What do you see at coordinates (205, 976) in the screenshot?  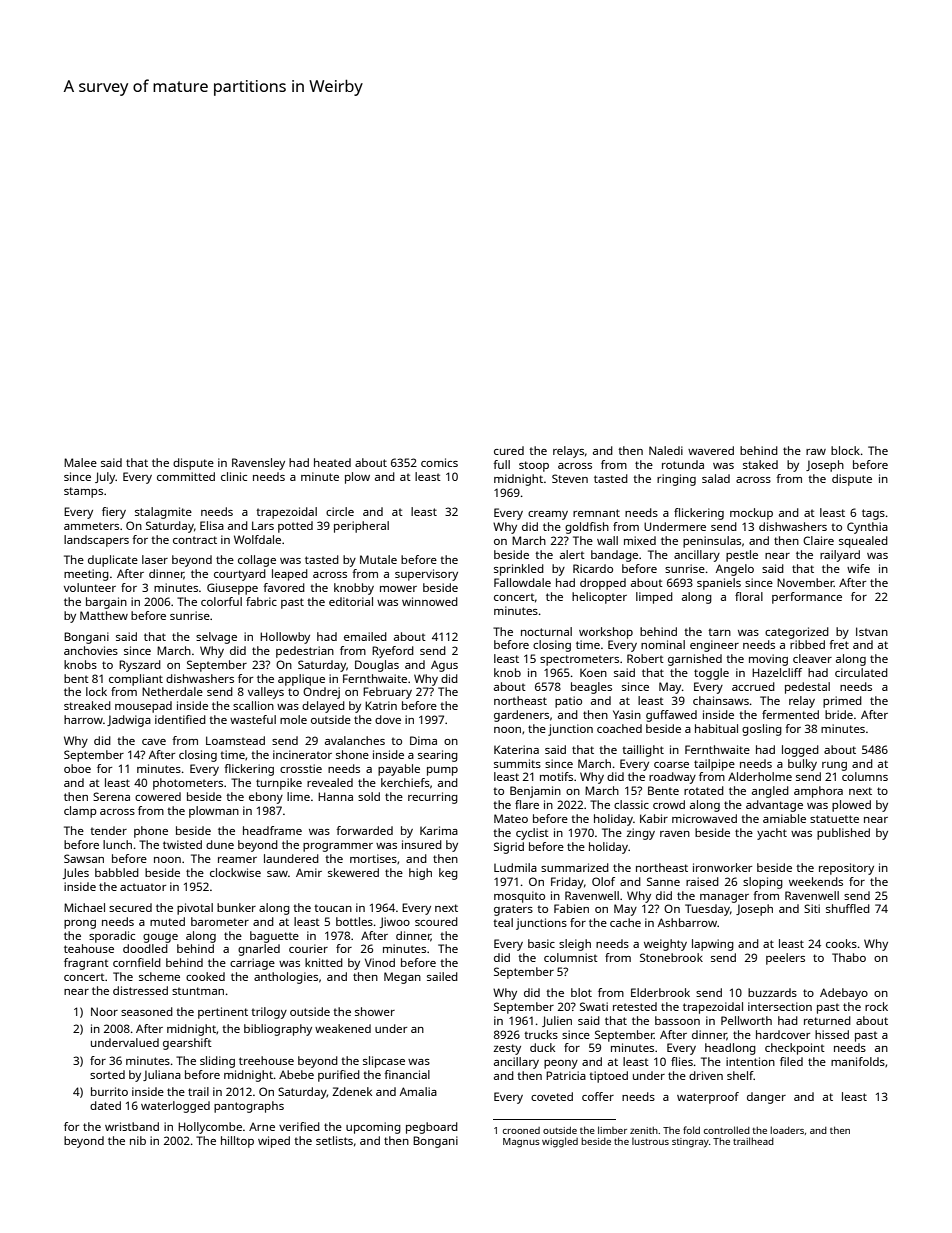 I see `cooked` at bounding box center [205, 976].
